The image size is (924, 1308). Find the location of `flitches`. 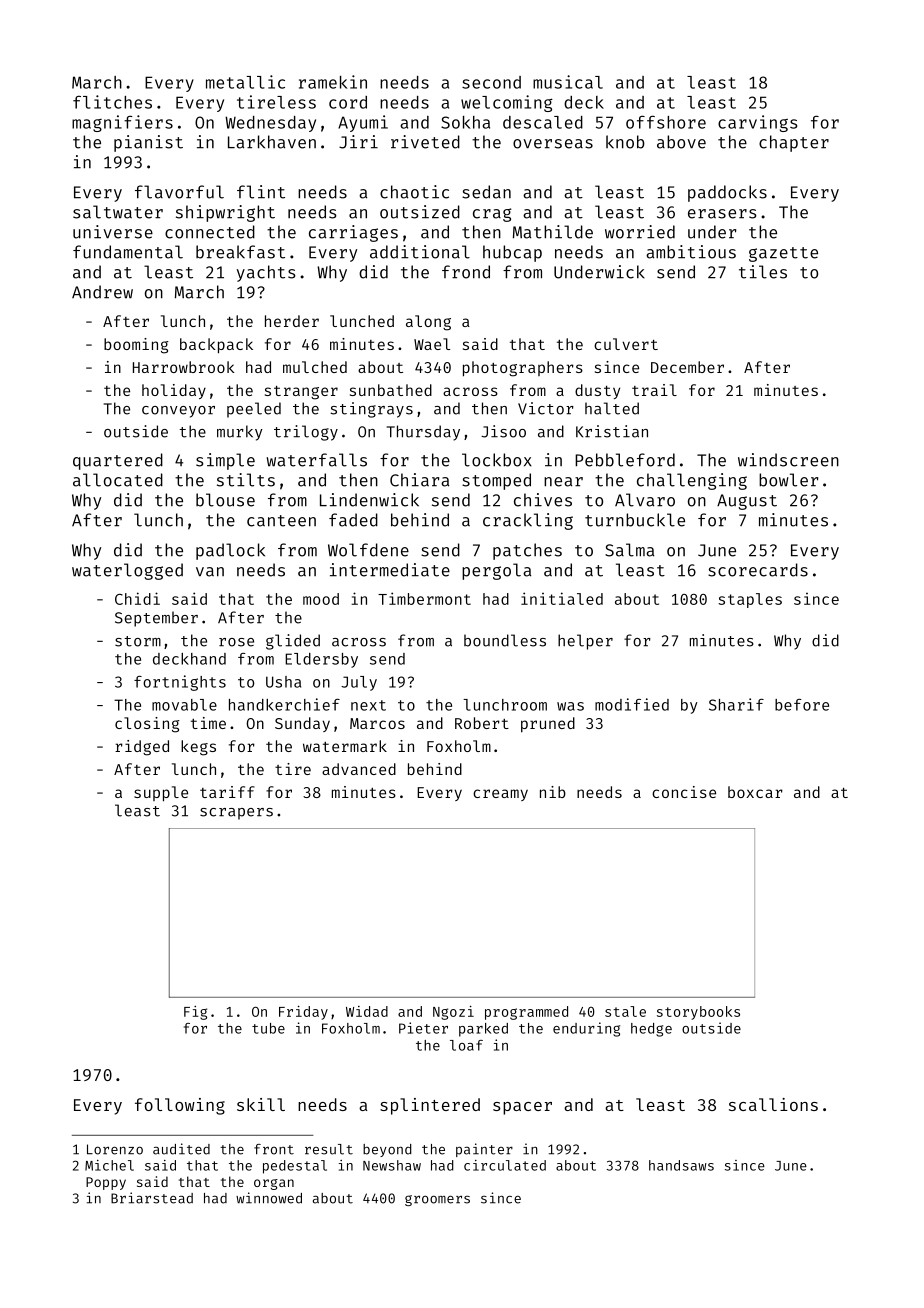

flitches is located at coordinates (112, 102).
